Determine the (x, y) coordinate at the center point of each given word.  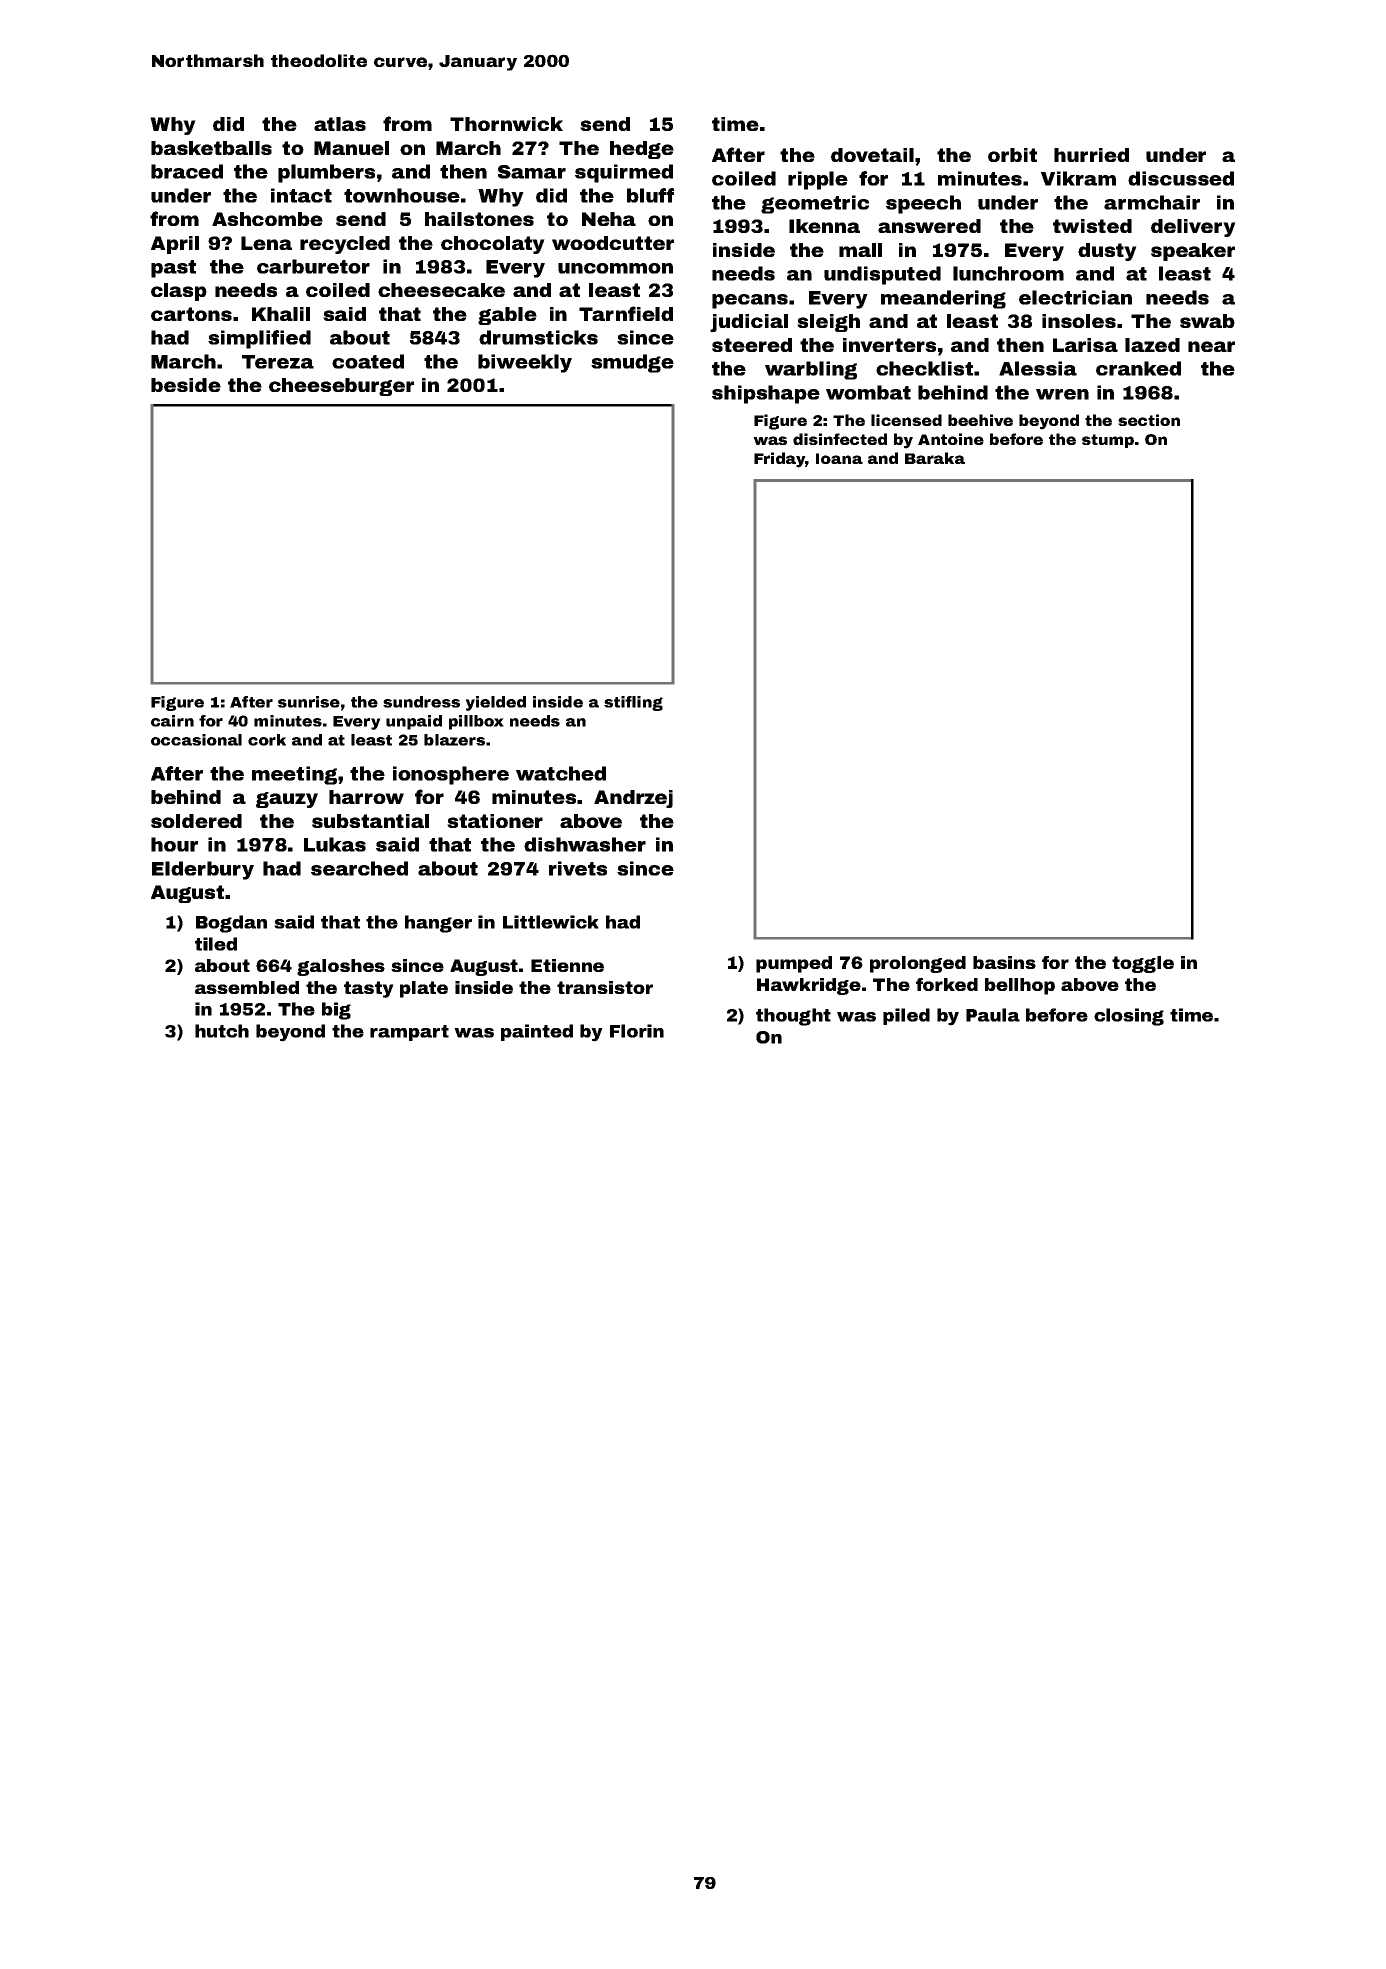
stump (1108, 441)
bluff (650, 195)
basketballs (211, 148)
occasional (196, 740)
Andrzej (633, 799)
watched (561, 773)
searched (359, 868)
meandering (943, 299)
